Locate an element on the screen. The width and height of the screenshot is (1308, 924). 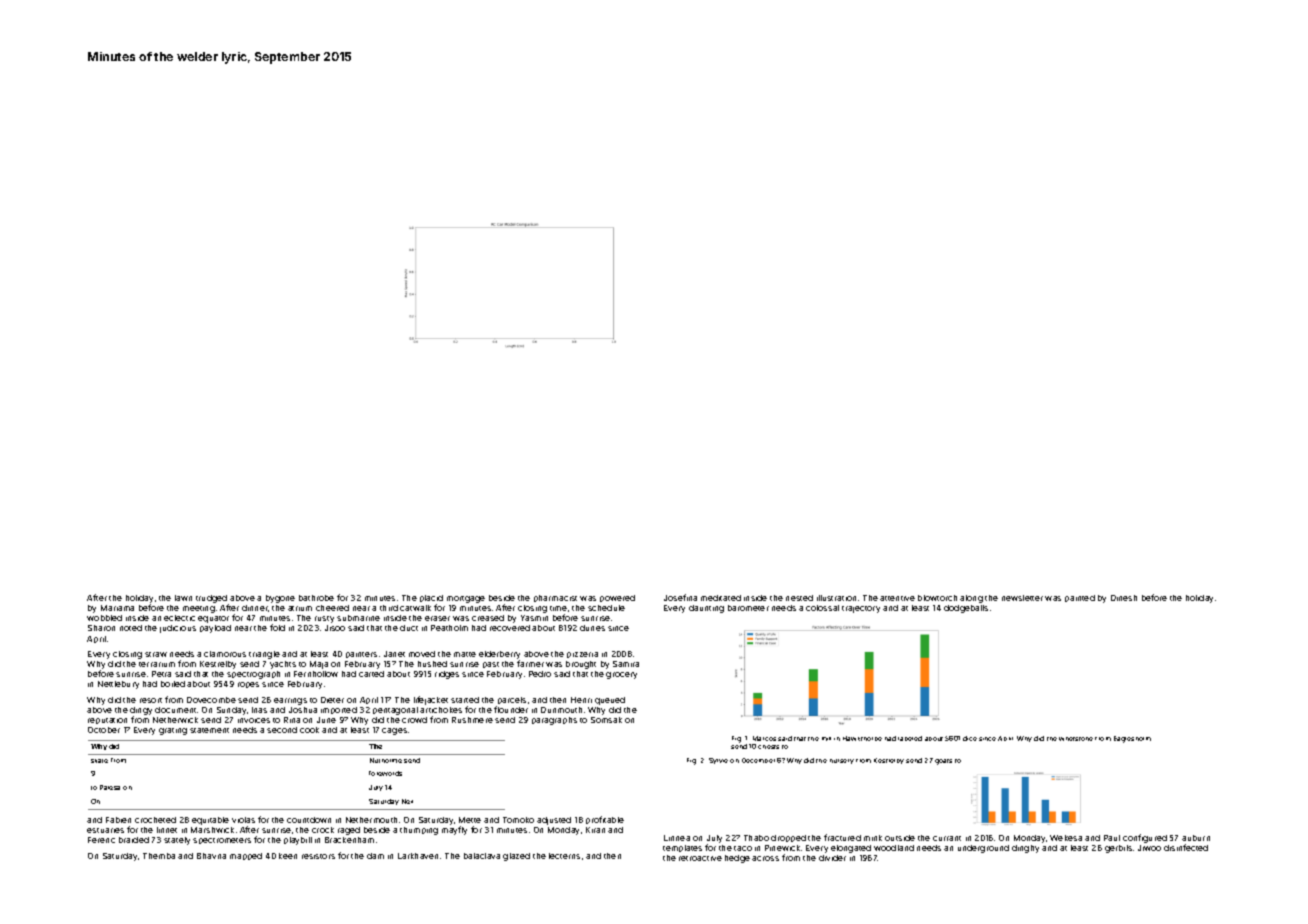
hedge is located at coordinates (737, 859).
